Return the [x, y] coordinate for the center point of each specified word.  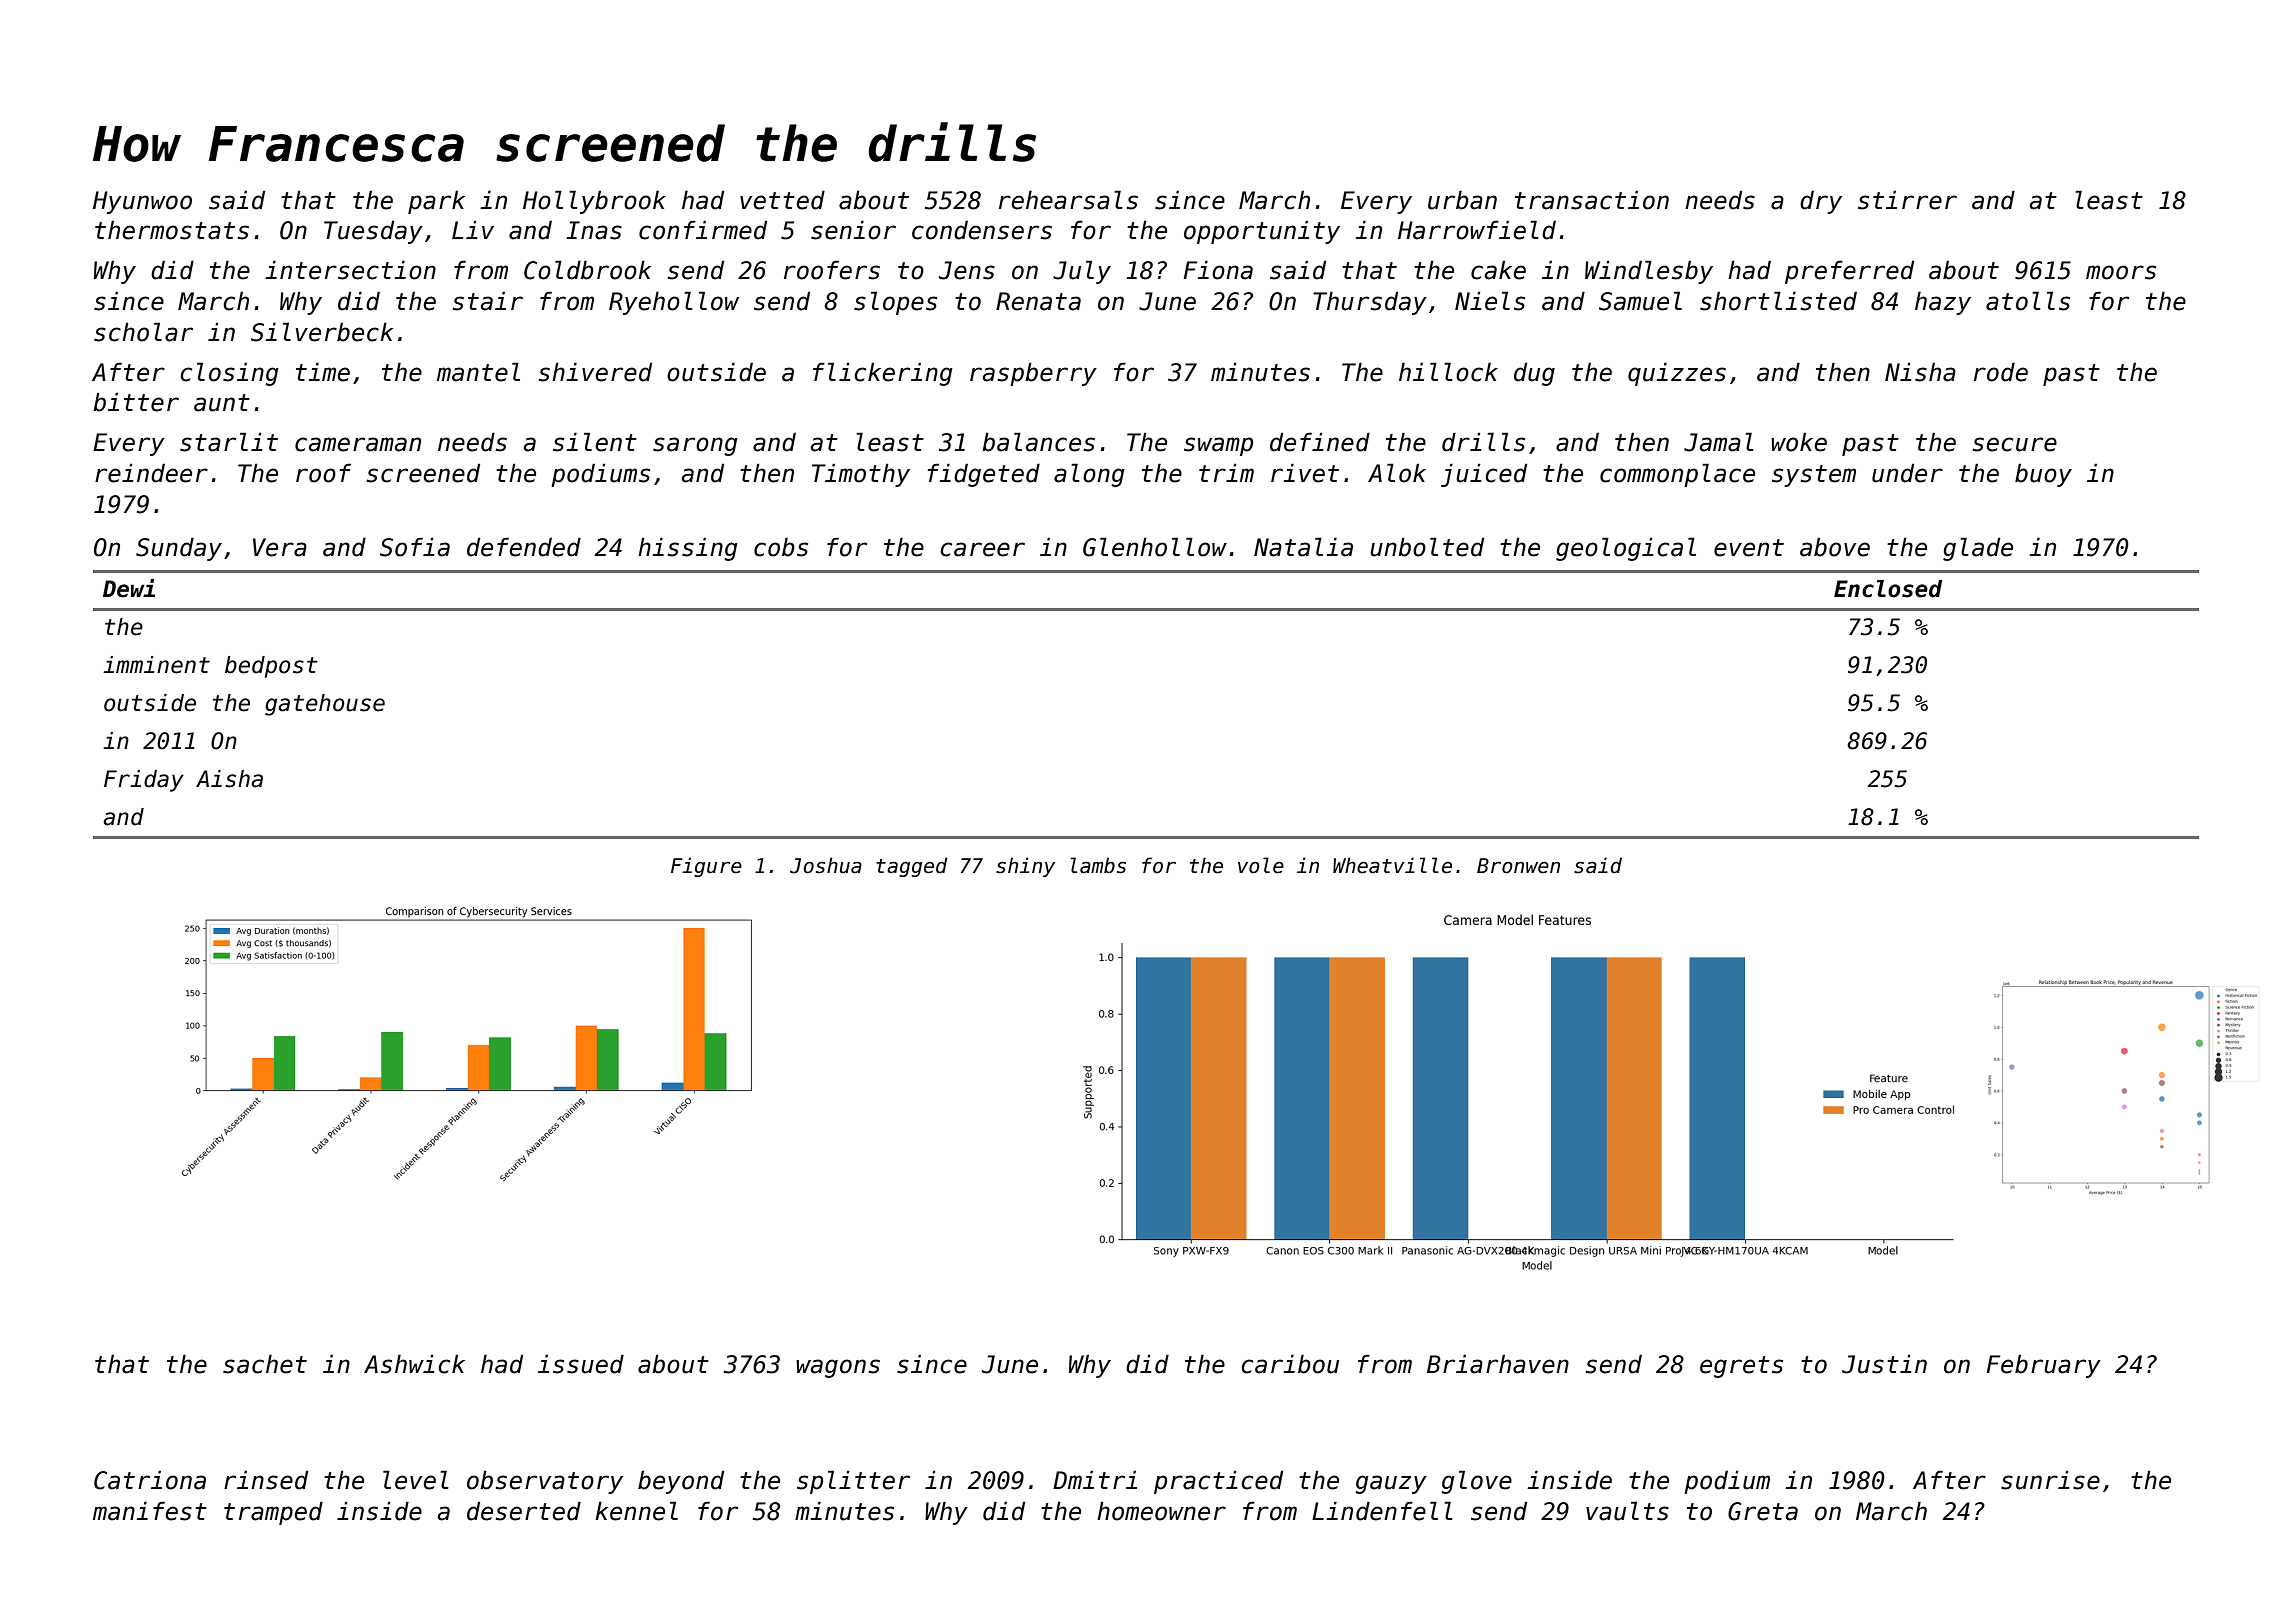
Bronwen [1518, 866]
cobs [781, 547]
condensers [982, 230]
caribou [1290, 1364]
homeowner [1161, 1511]
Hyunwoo [142, 202]
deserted [524, 1511]
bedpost [271, 667]
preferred [1849, 272]
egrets [1741, 1367]
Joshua [826, 865]
